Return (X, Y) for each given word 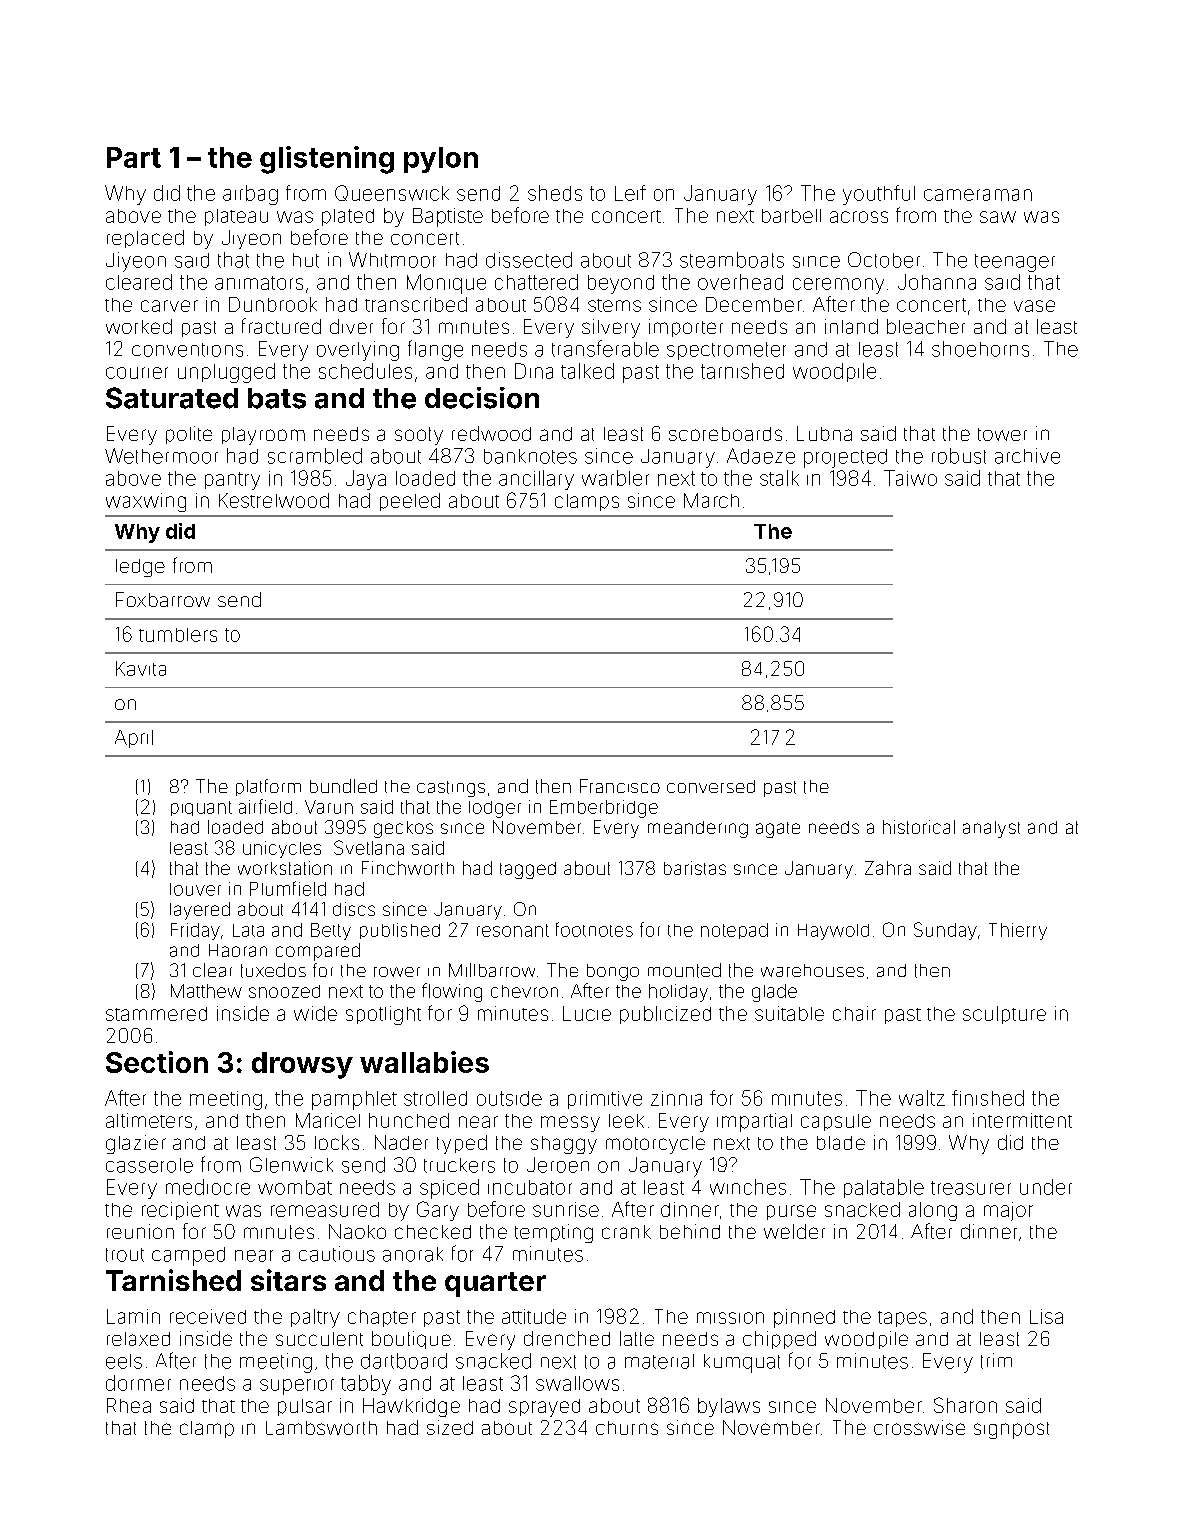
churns (627, 1428)
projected (845, 458)
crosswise (919, 1427)
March (711, 500)
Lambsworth (321, 1428)
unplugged (226, 373)
